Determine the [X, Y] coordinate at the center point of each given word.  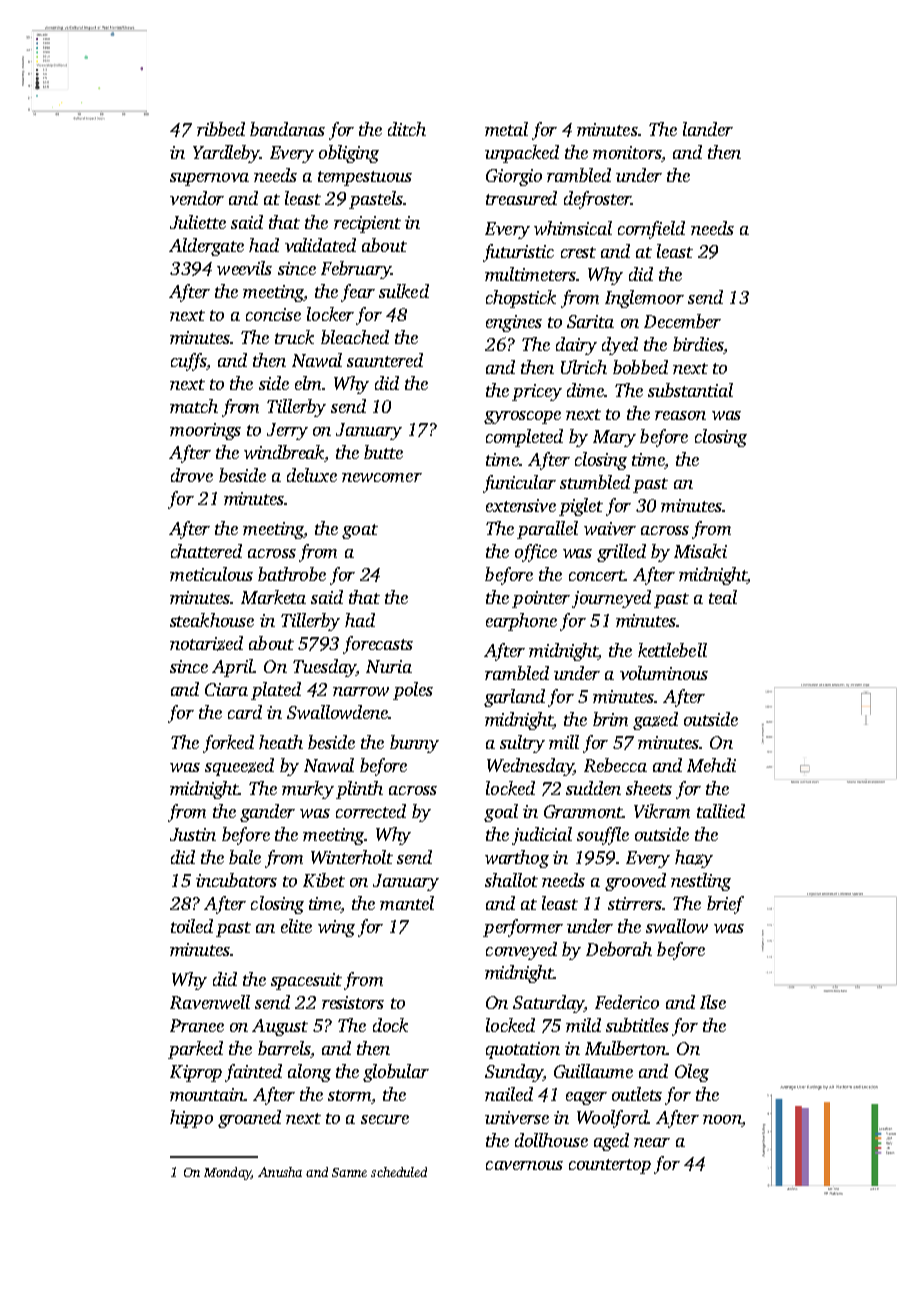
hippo [191, 1119]
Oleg [692, 1073]
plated [276, 691]
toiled [192, 926]
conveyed [521, 951]
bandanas [287, 129]
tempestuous [365, 178]
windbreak [284, 452]
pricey [537, 392]
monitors [627, 152]
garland [514, 698]
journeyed [611, 599]
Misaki [700, 551]
